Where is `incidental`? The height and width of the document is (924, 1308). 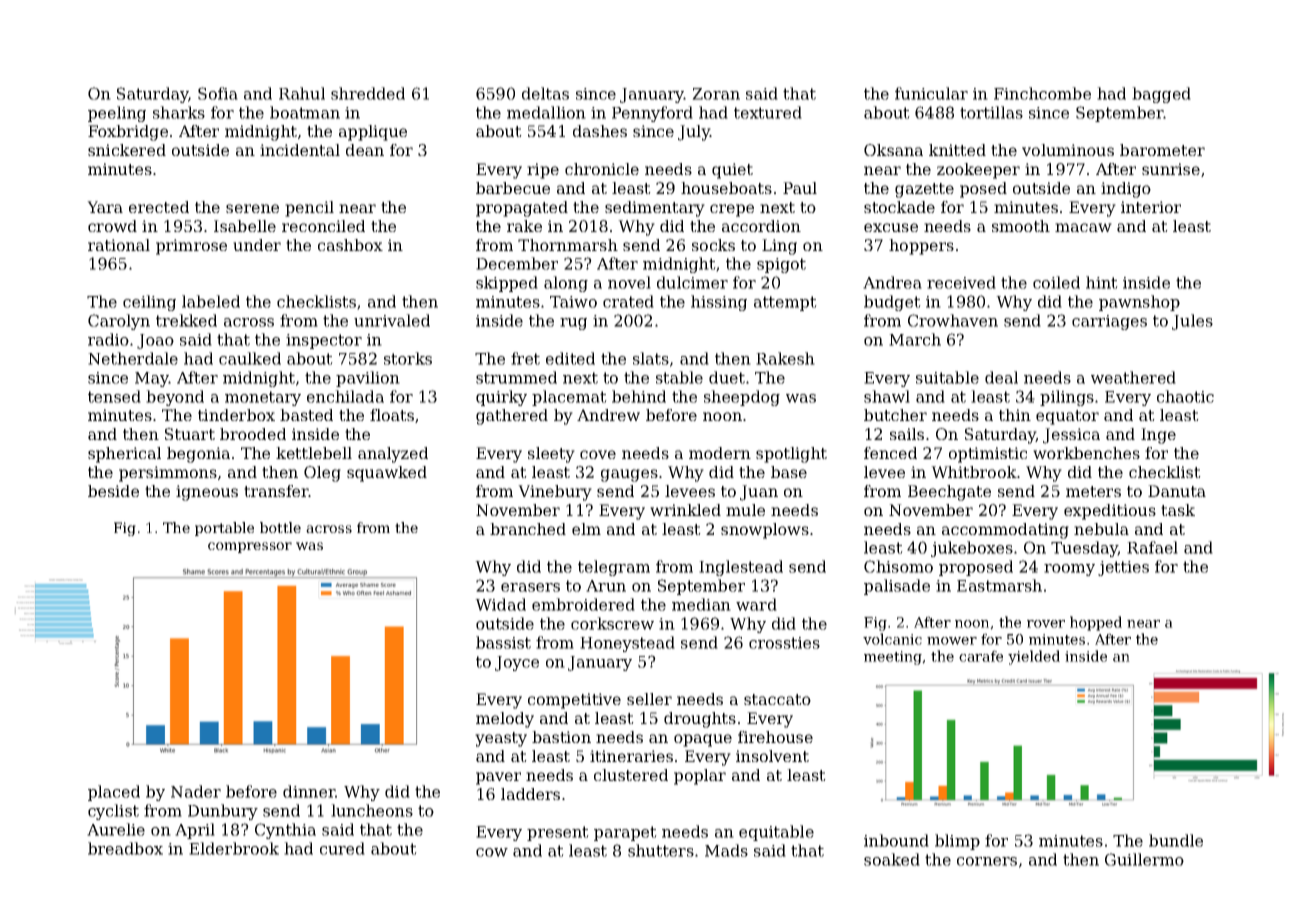
incidental is located at coordinates (300, 150).
